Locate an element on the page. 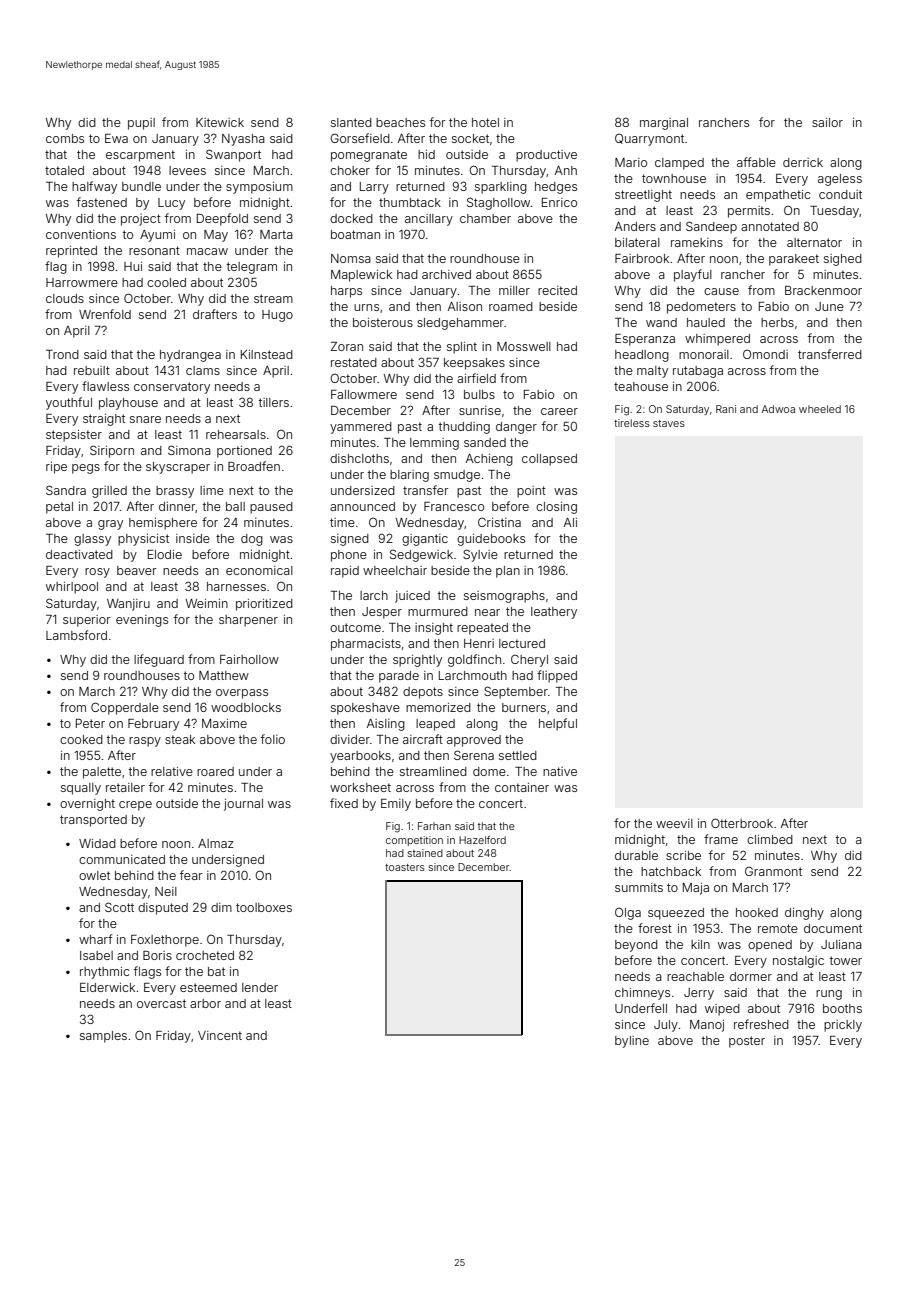 The height and width of the document is (1316, 908). Otterbrook is located at coordinates (742, 823).
